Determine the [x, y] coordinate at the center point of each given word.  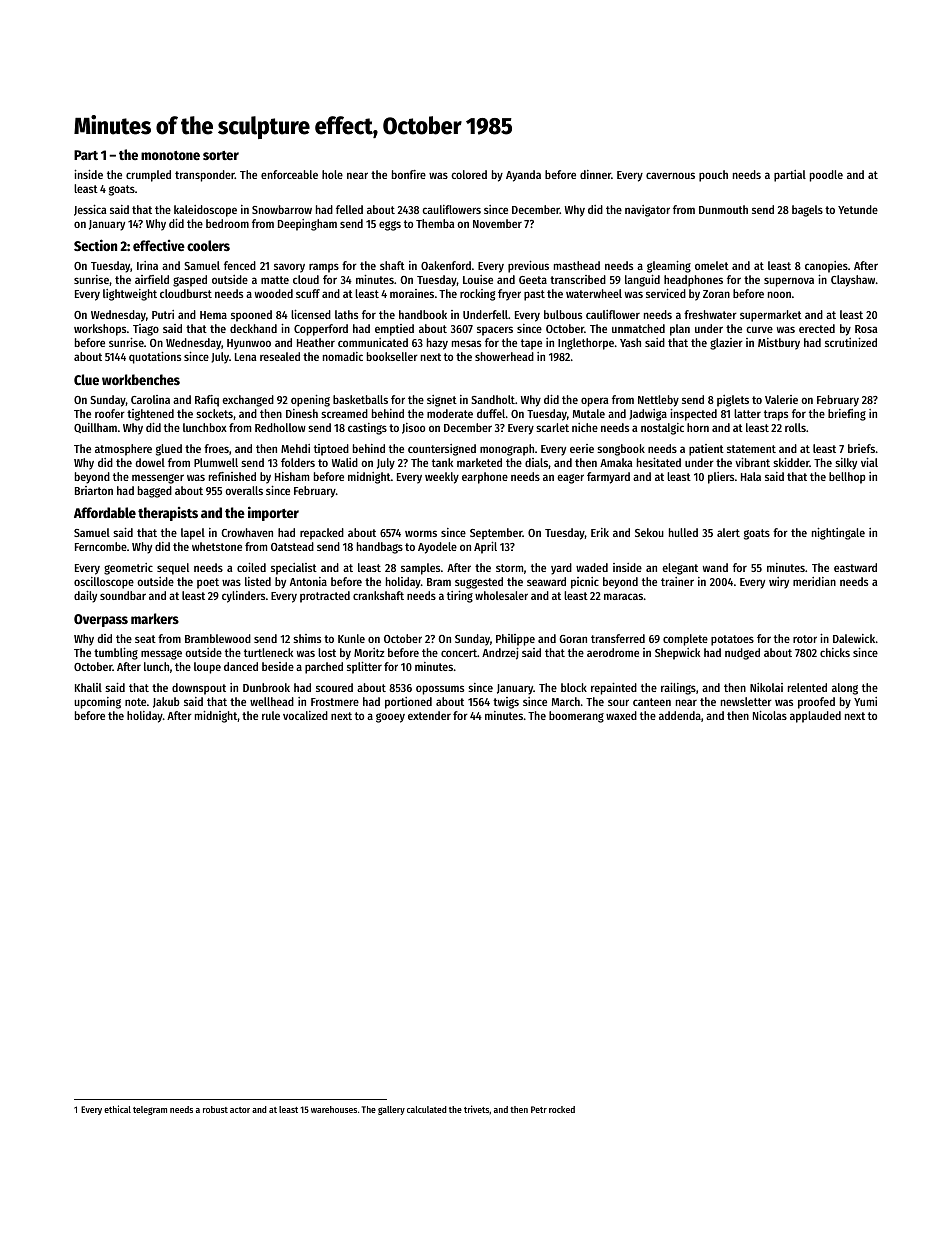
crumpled [148, 176]
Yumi [865, 701]
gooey [390, 718]
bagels [807, 211]
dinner [595, 174]
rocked [562, 1109]
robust [215, 1109]
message [161, 655]
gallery [391, 1110]
